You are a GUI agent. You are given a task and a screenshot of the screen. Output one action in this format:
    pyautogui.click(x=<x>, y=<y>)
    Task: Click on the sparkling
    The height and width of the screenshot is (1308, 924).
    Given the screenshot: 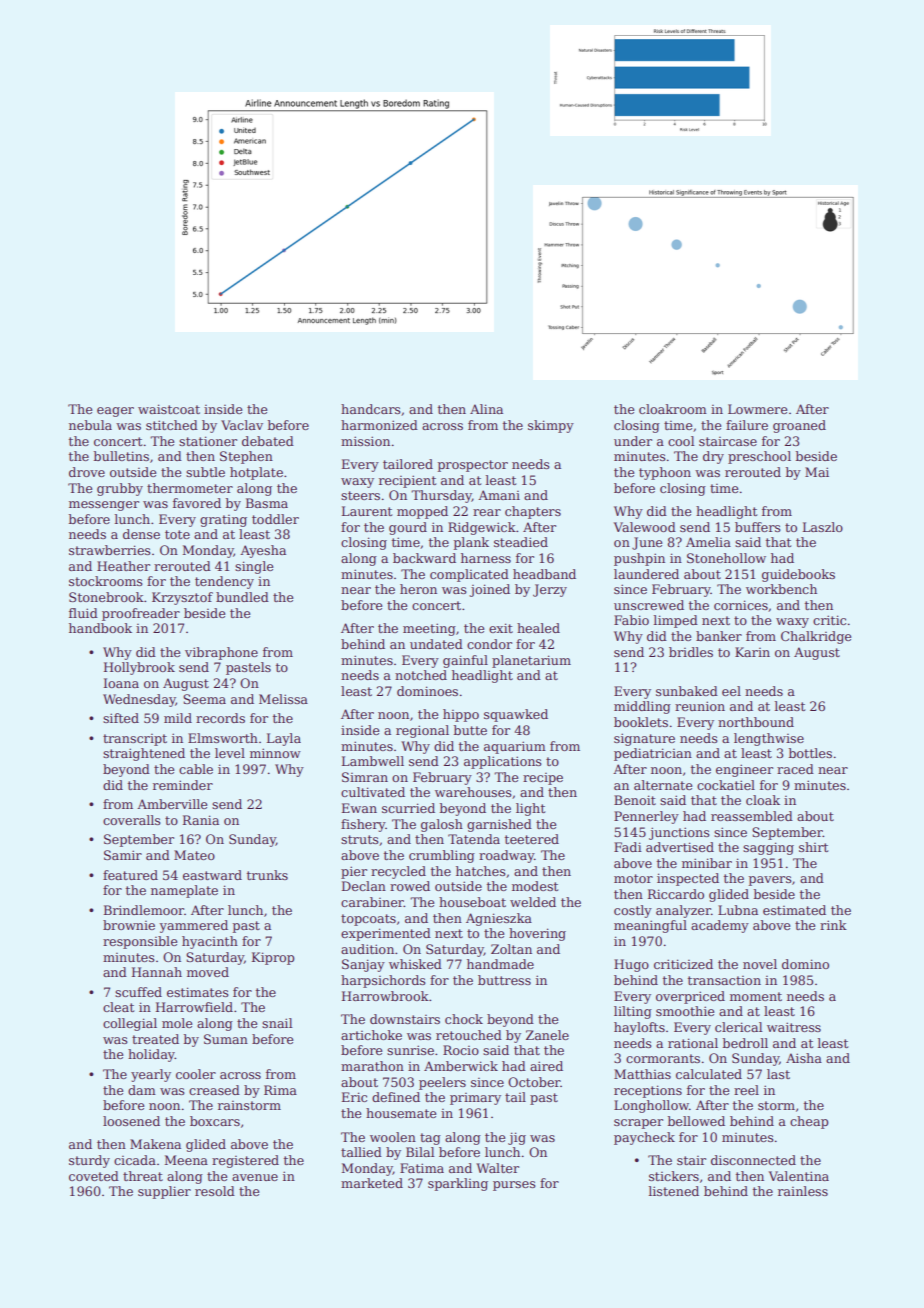 What is the action you would take?
    pyautogui.click(x=458, y=1184)
